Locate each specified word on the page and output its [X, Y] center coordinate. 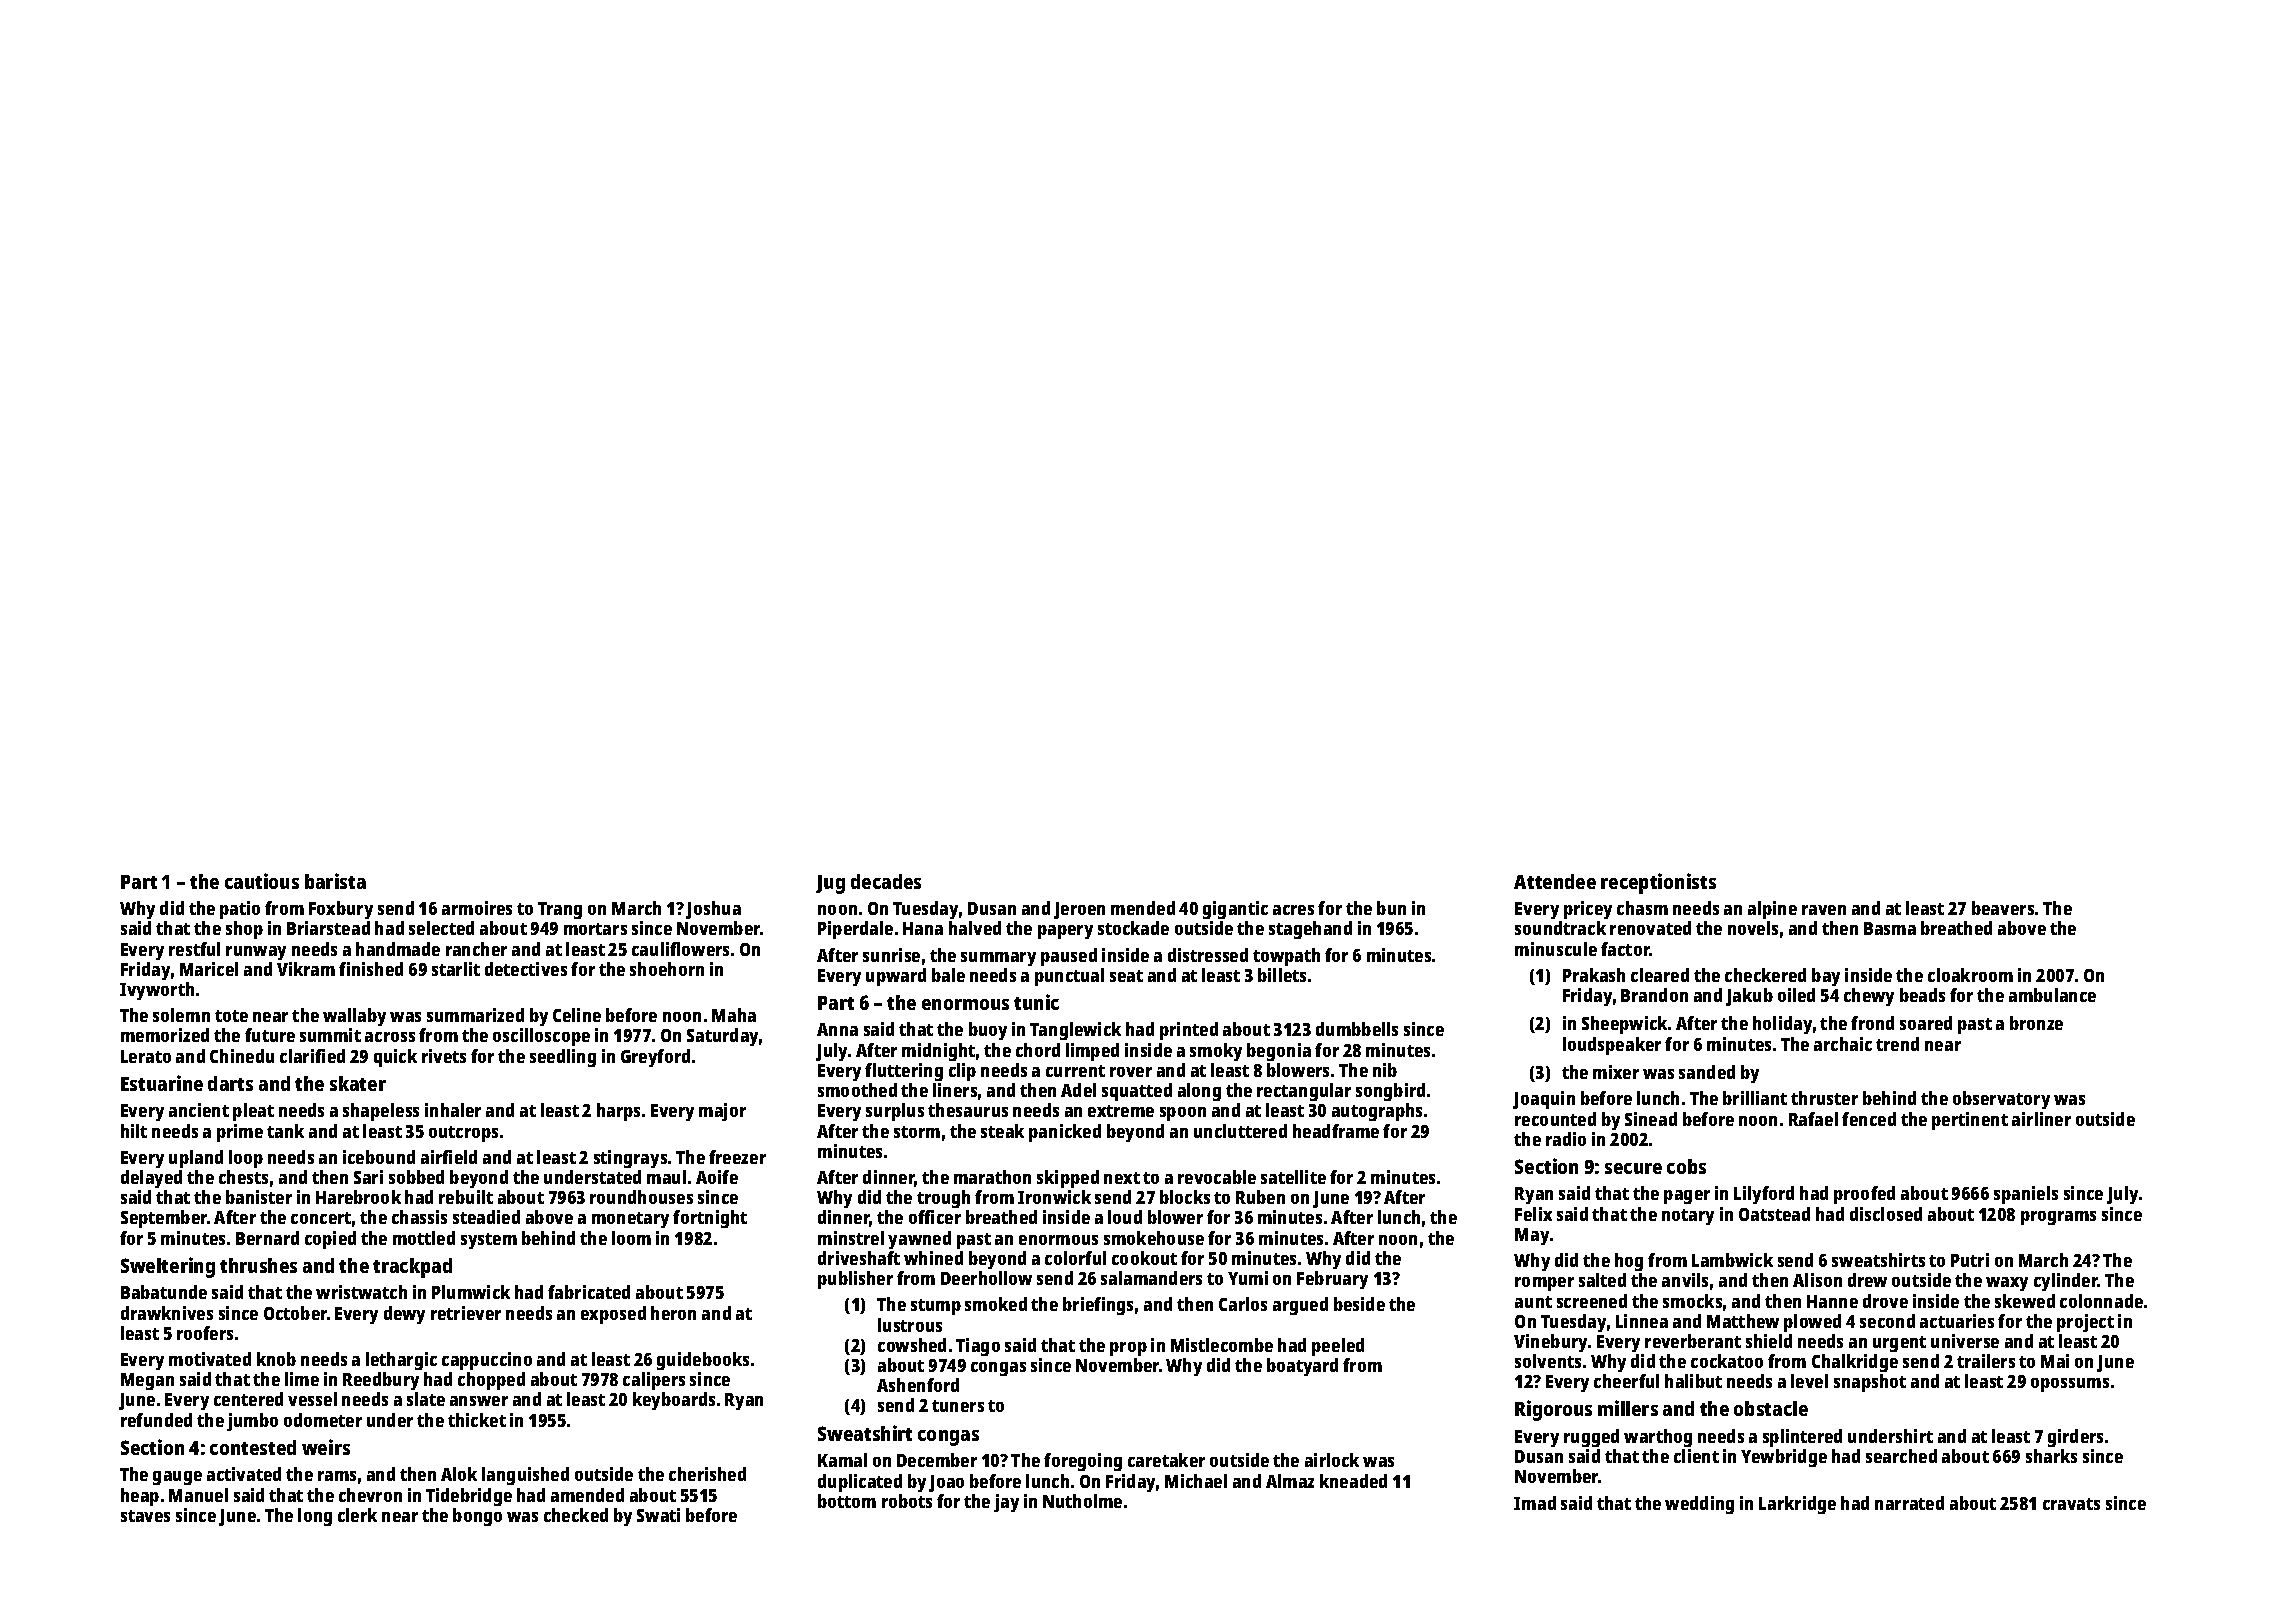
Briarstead [328, 928]
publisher [855, 1280]
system [489, 1241]
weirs [326, 1447]
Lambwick [1732, 1260]
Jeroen [1079, 910]
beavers [2003, 908]
